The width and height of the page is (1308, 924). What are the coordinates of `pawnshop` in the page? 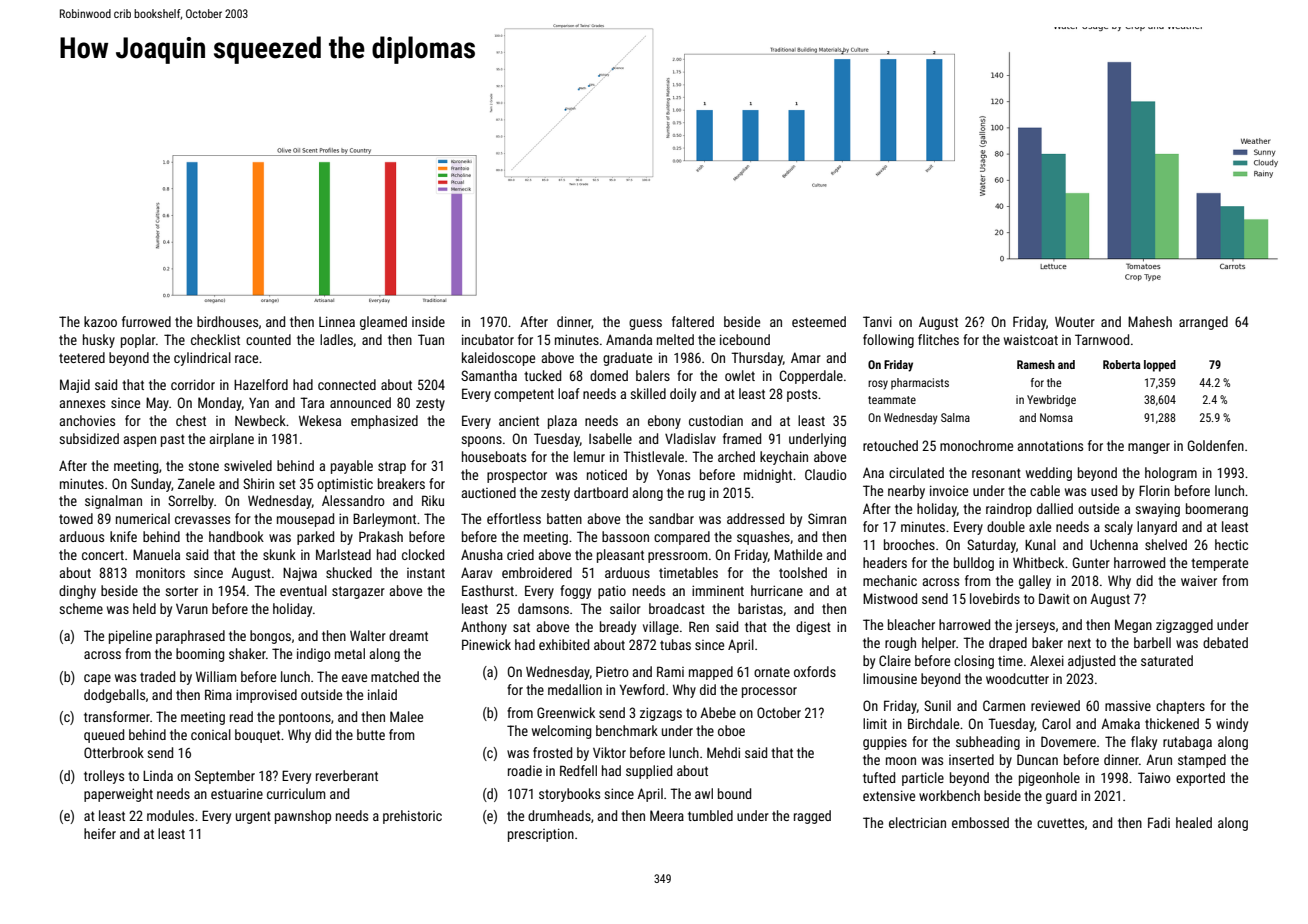 It's located at (303, 817).
